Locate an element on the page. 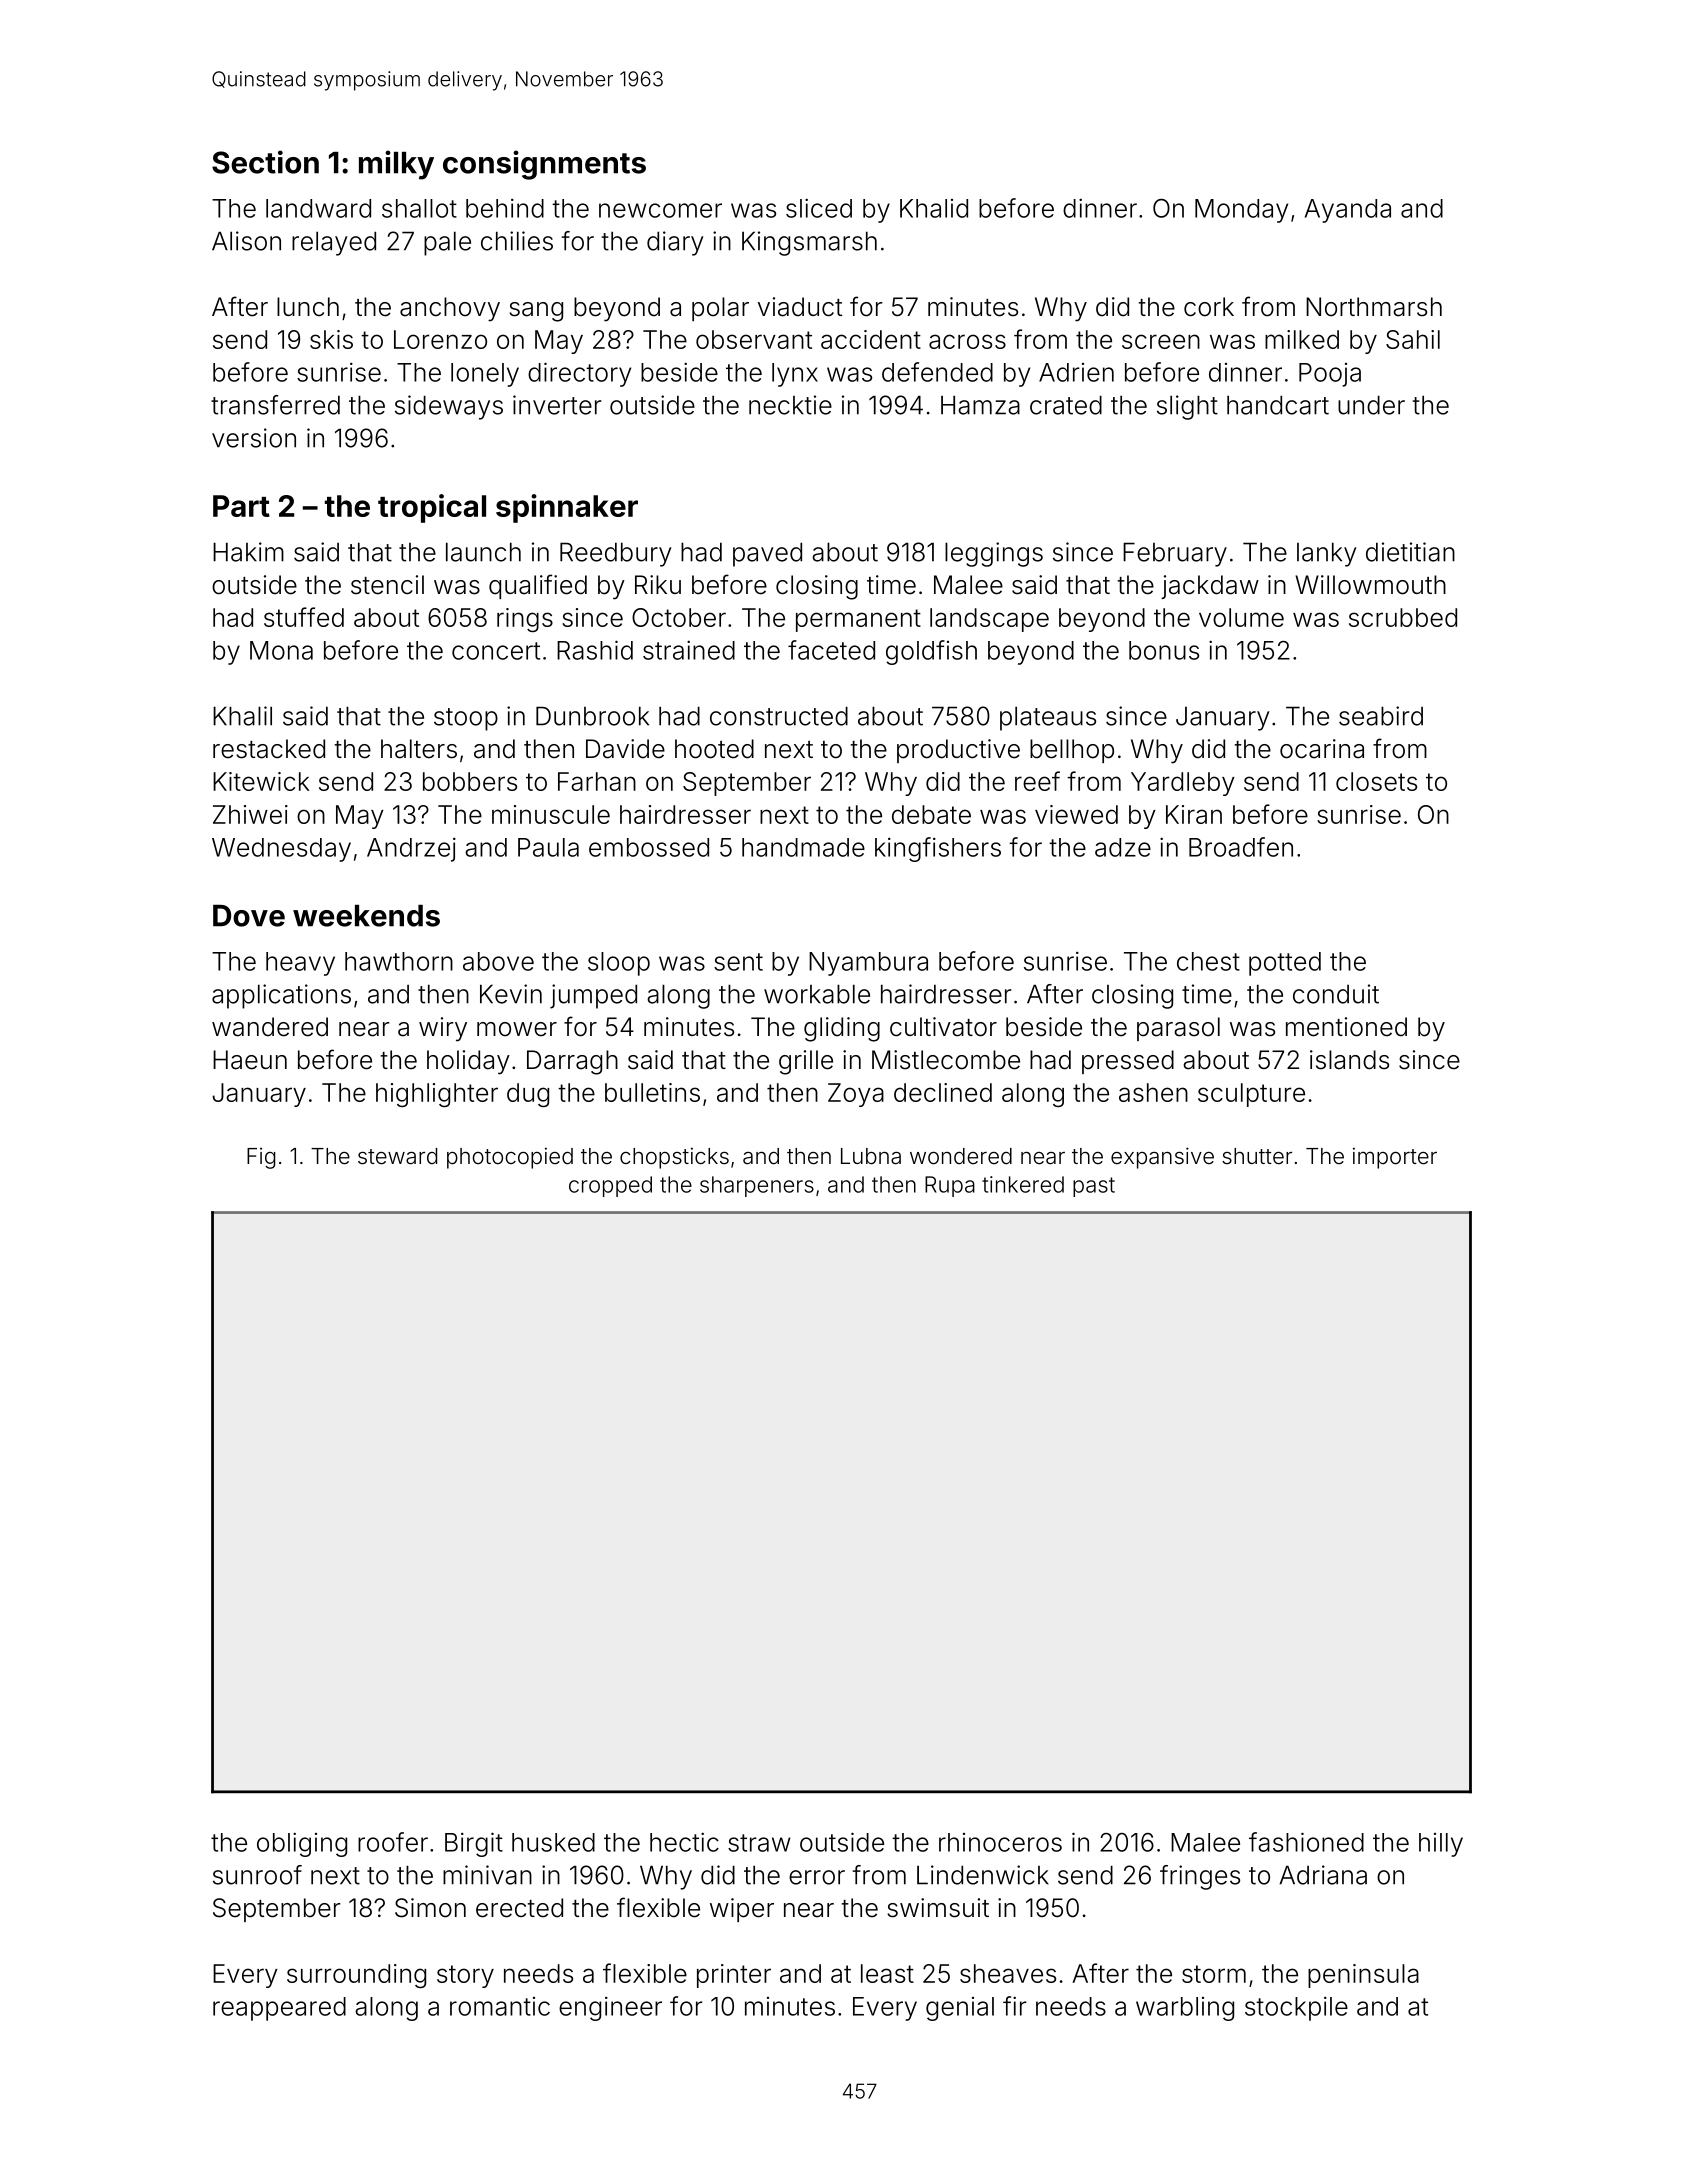  expansive is located at coordinates (1162, 1158).
